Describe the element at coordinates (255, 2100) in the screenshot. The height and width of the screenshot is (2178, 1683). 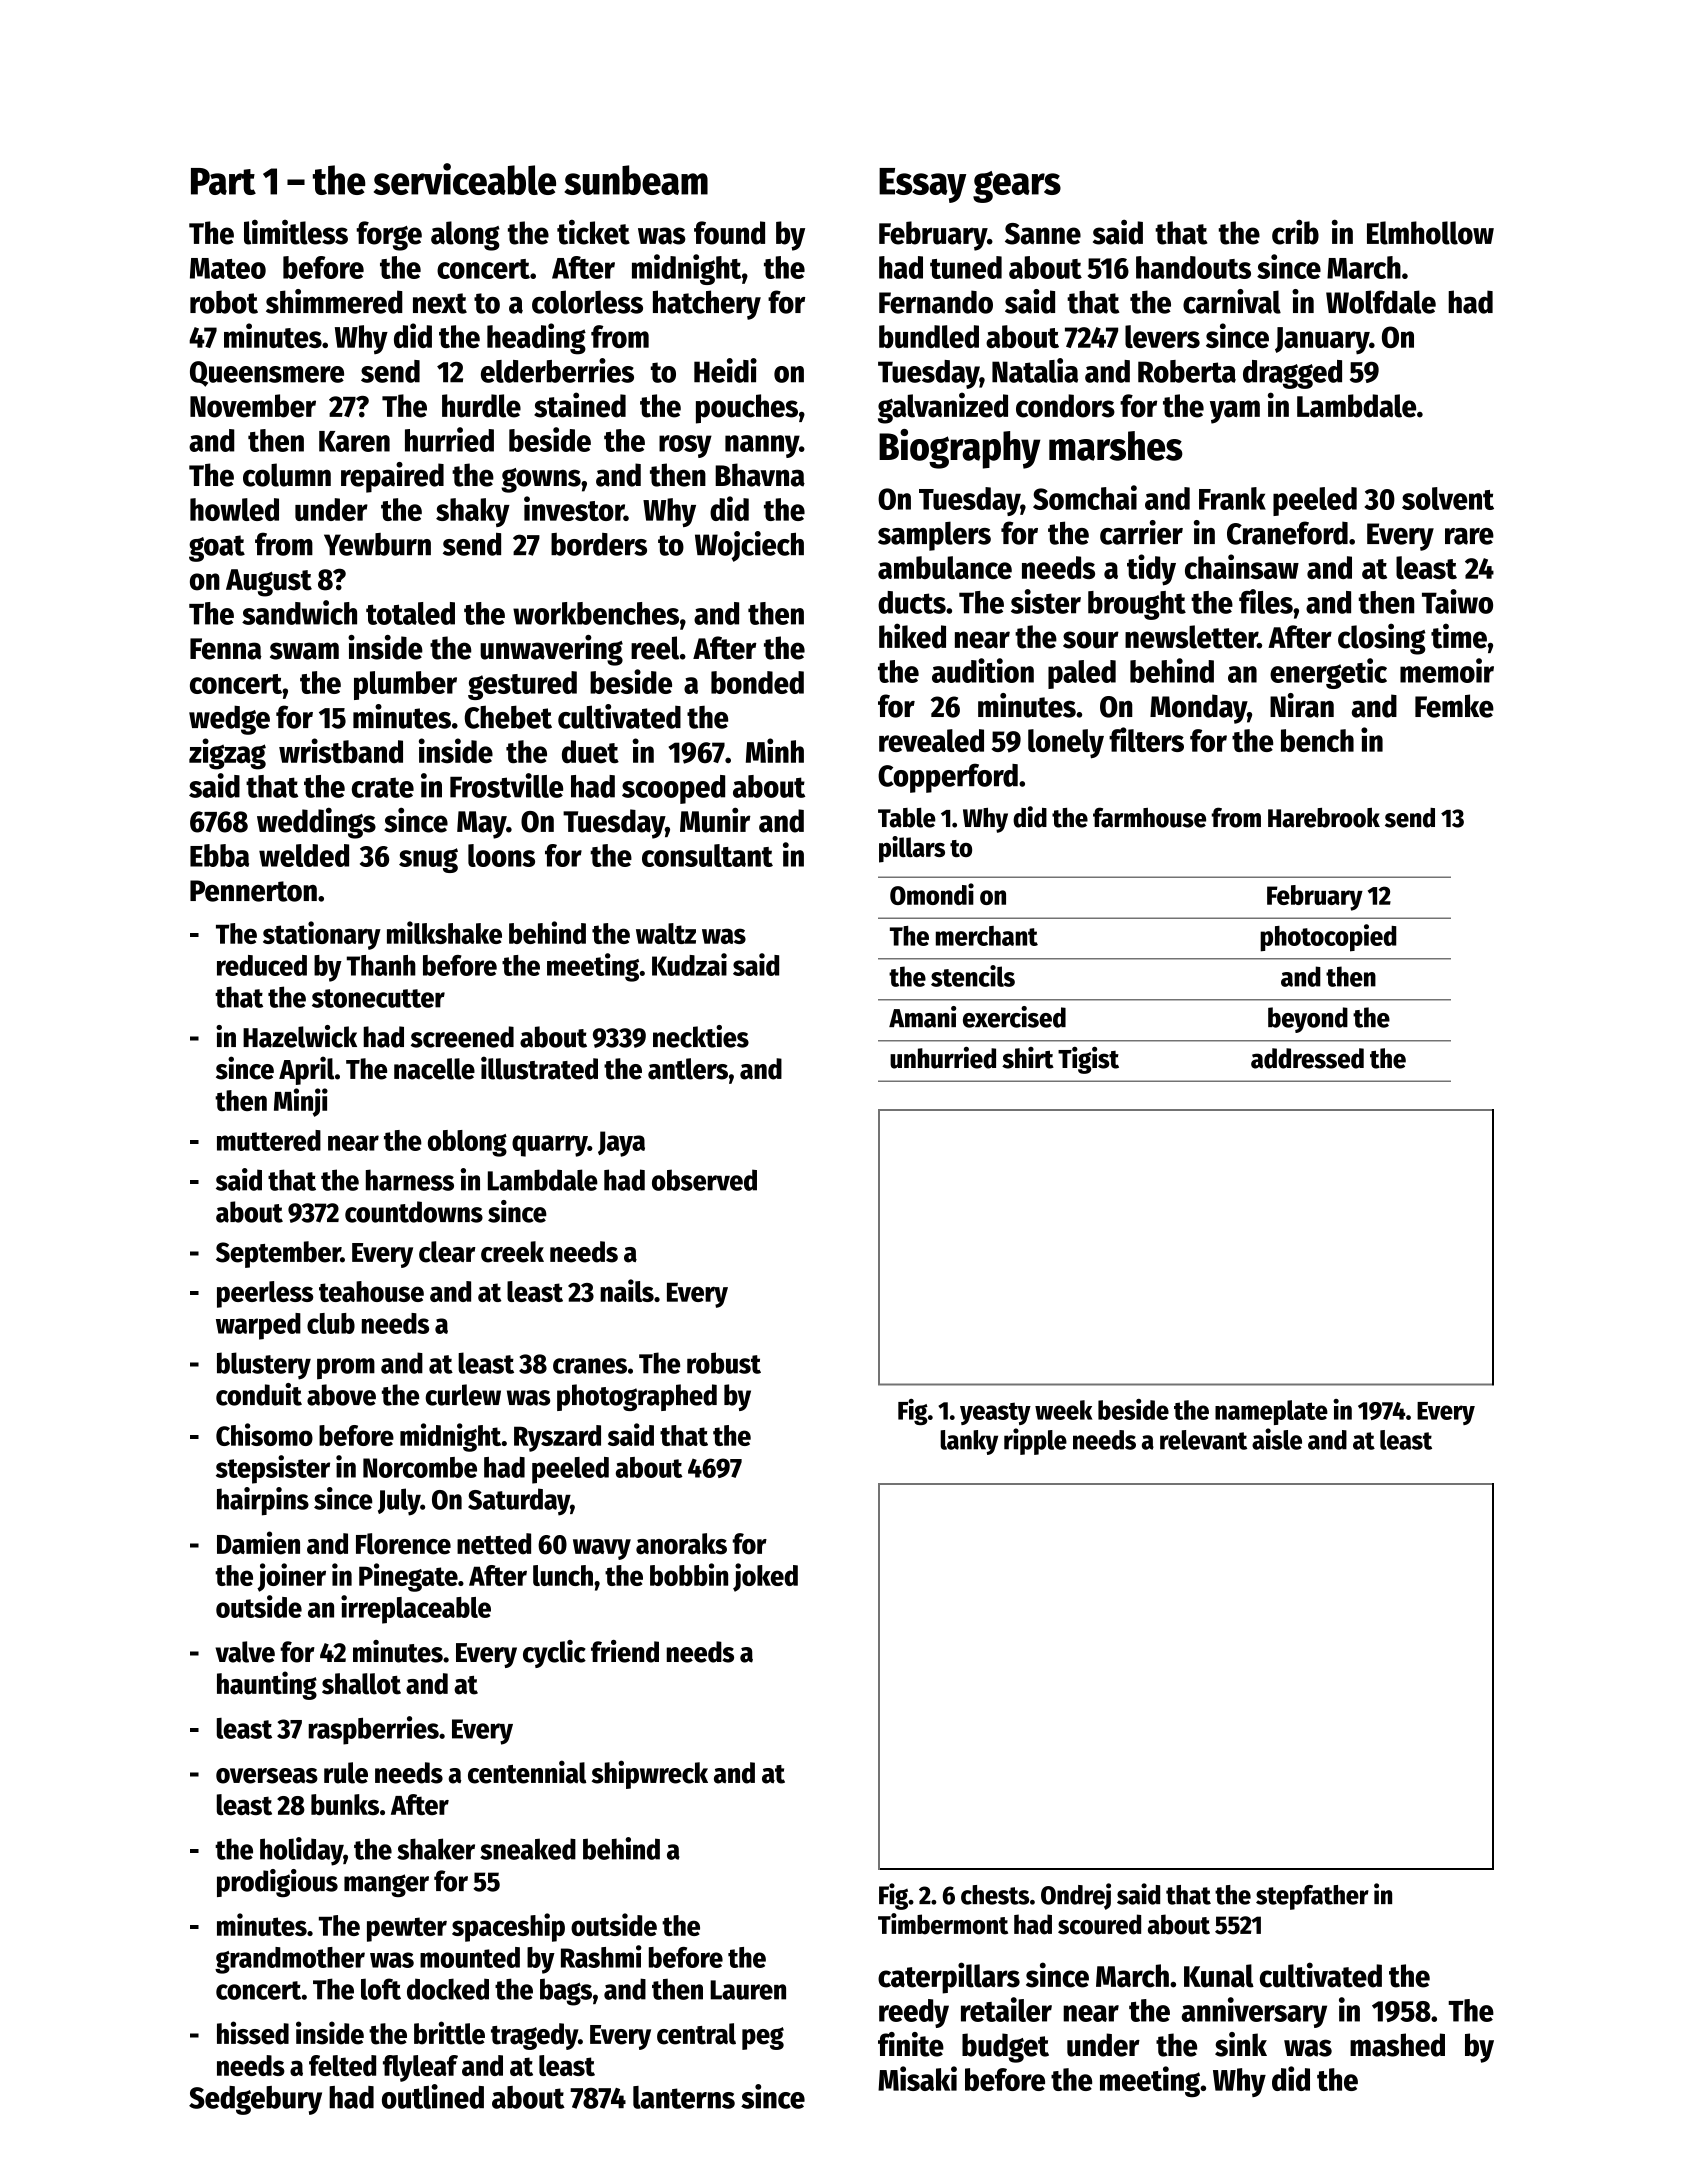
I see `Sedgebury` at that location.
